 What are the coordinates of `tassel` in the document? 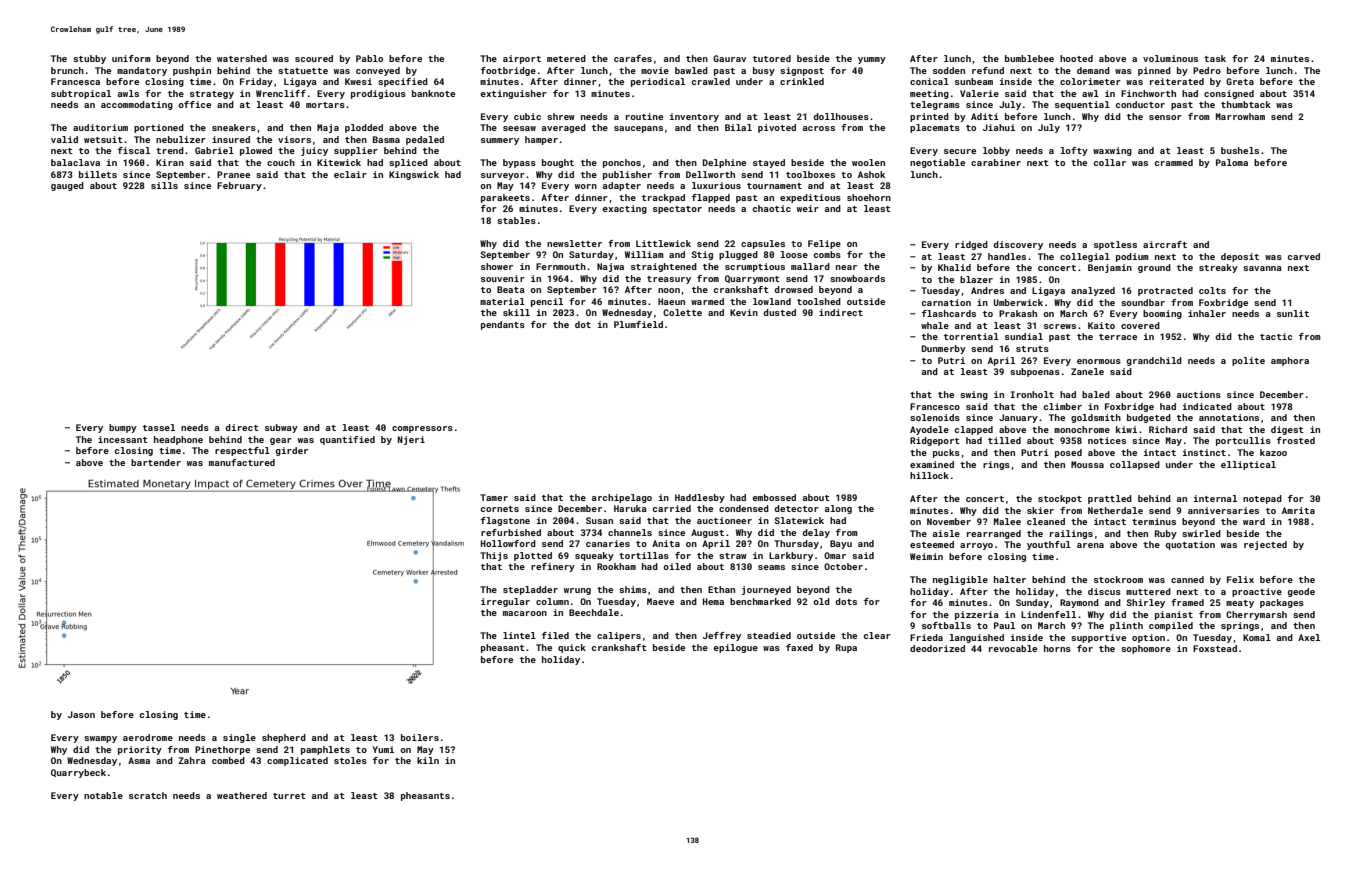 It's located at (159, 427).
